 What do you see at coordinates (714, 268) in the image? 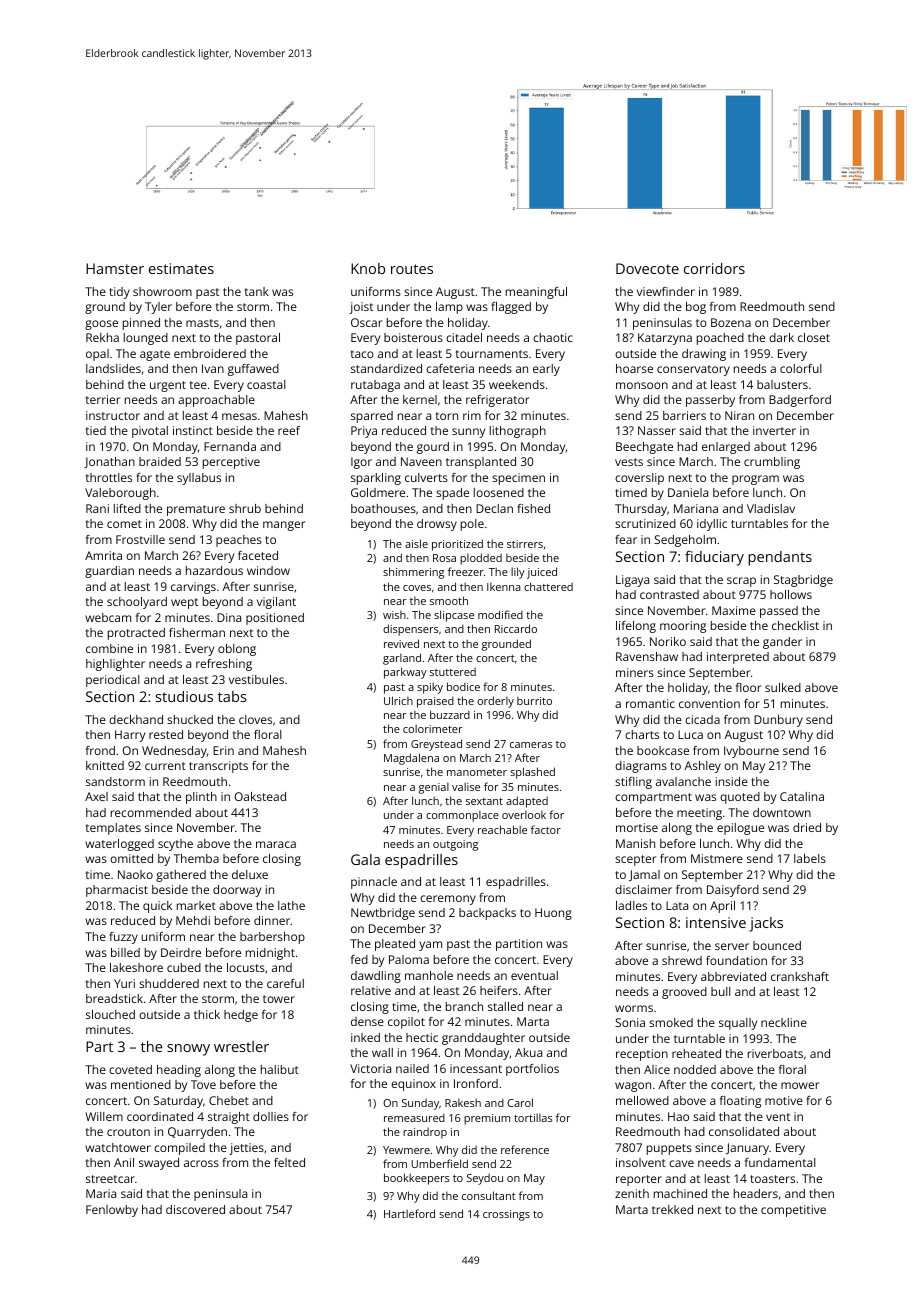
I see `corridors` at bounding box center [714, 268].
